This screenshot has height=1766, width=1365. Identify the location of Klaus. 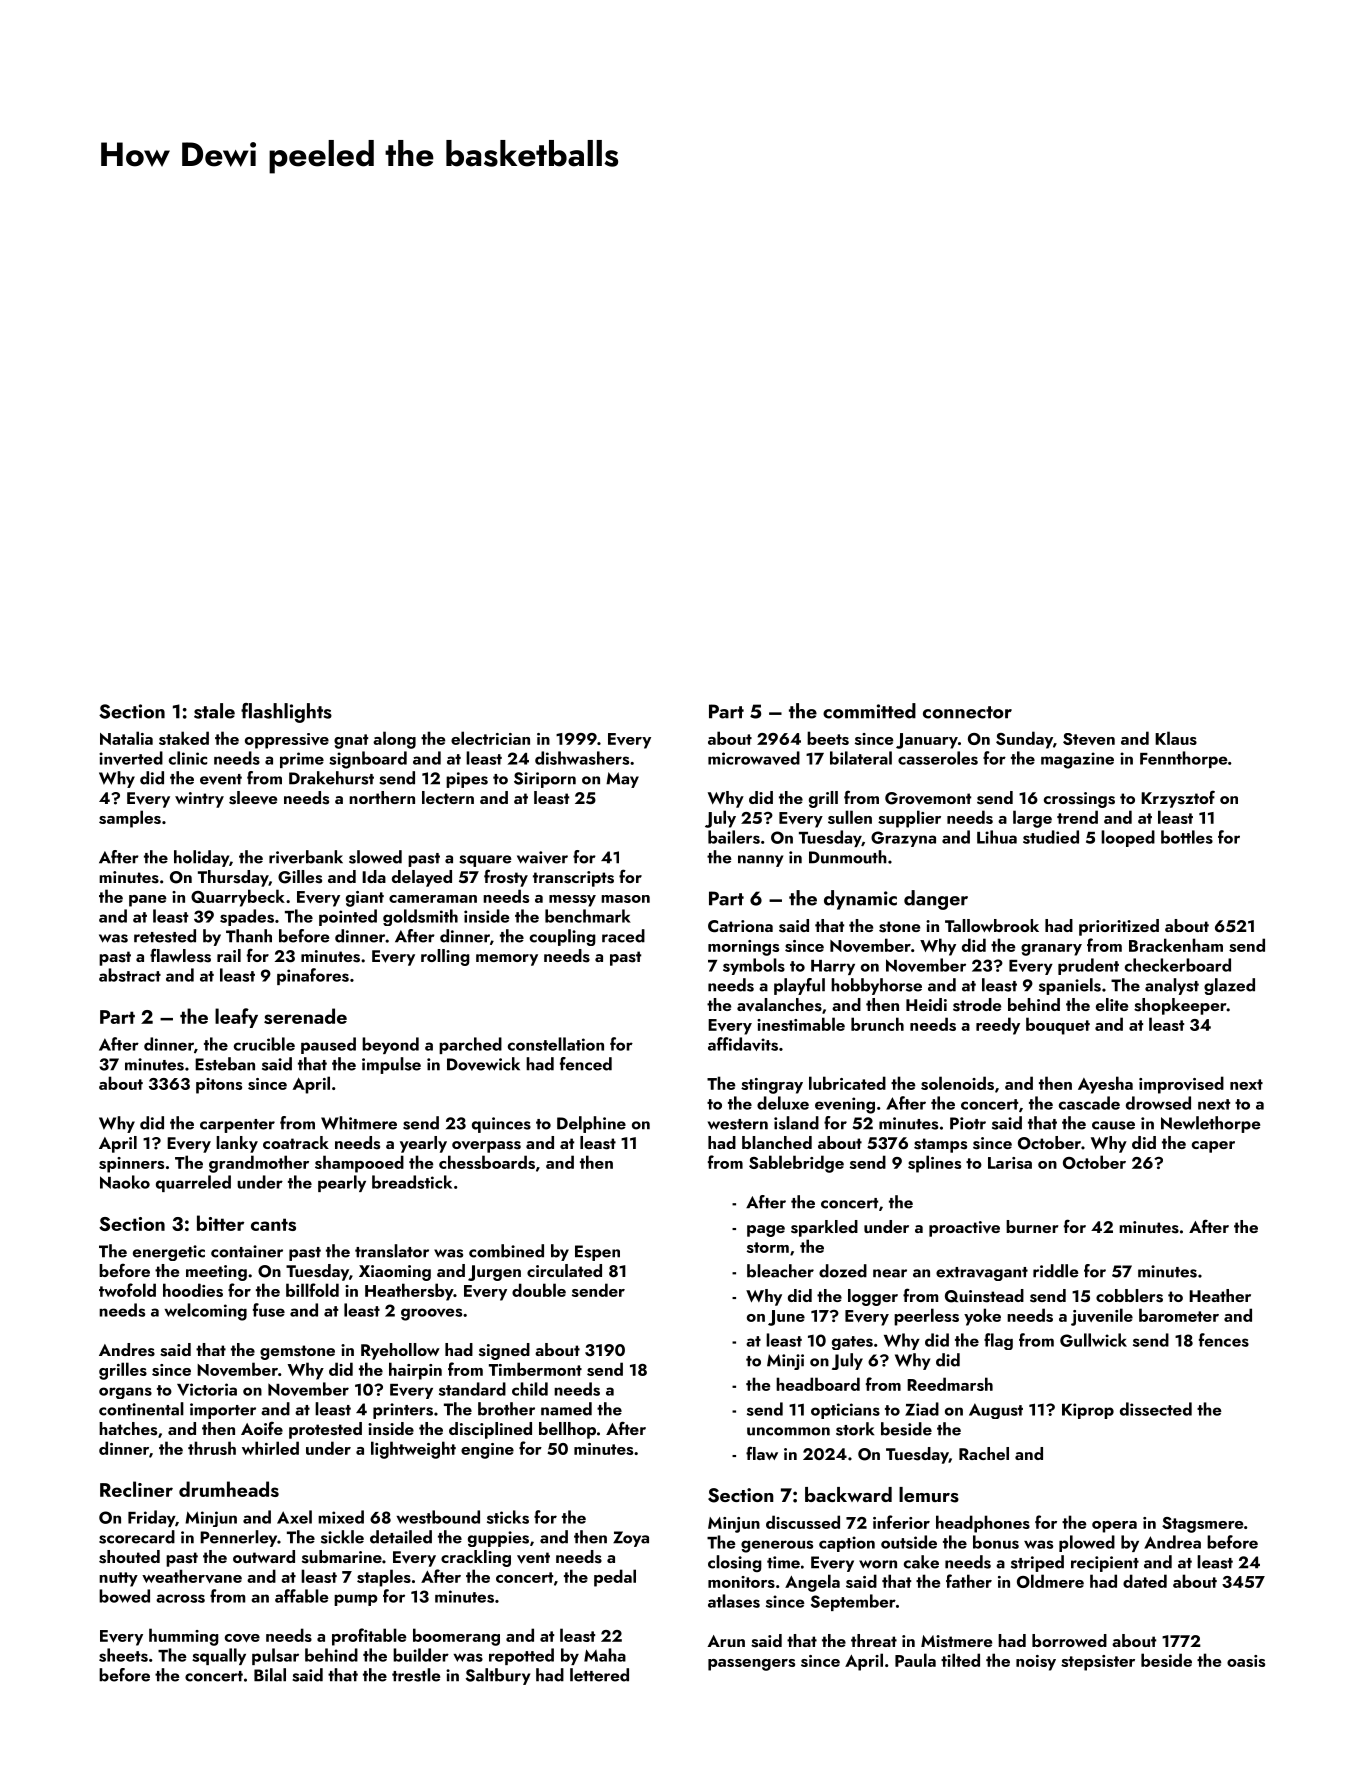
(1176, 738).
